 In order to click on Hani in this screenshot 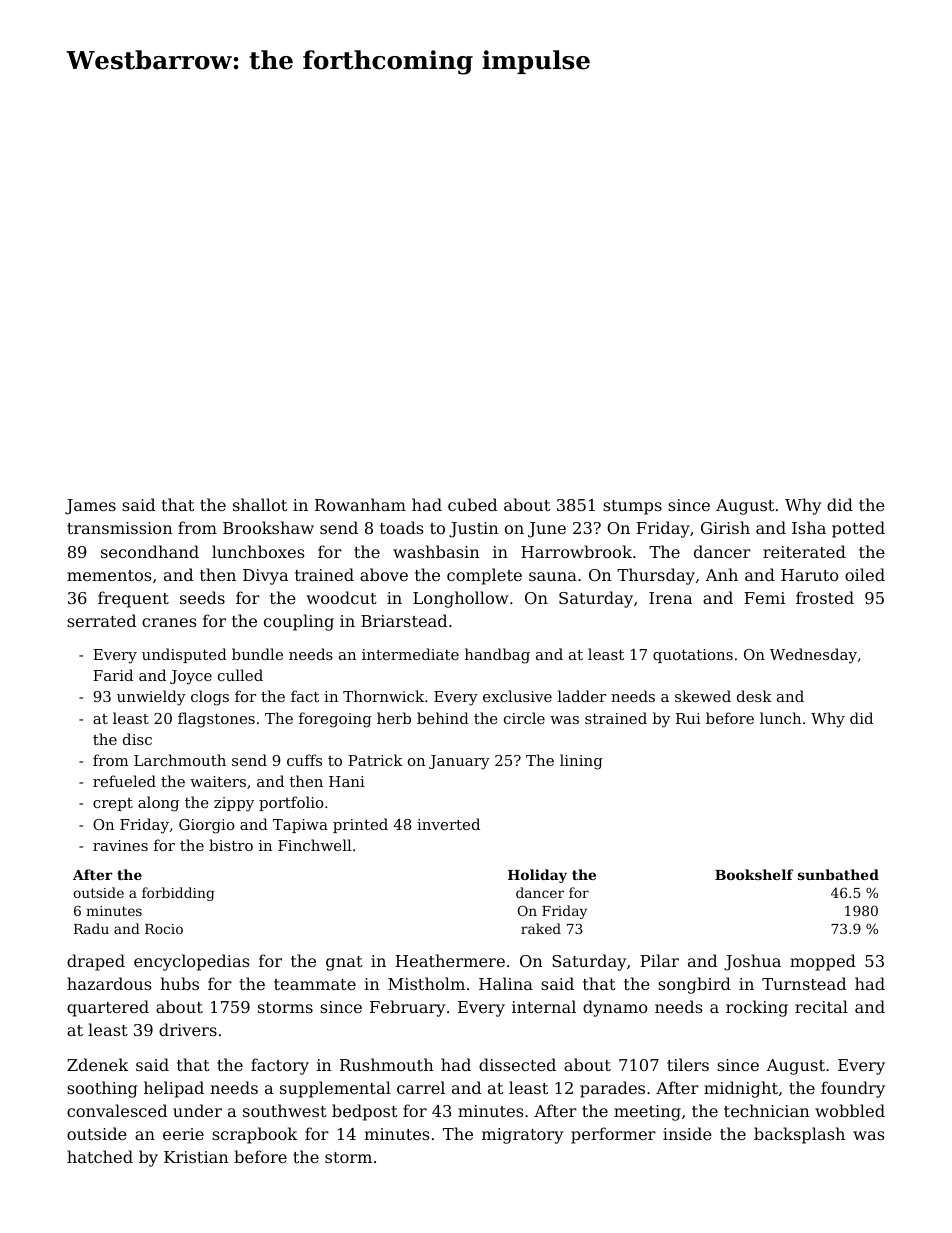, I will do `click(347, 781)`.
